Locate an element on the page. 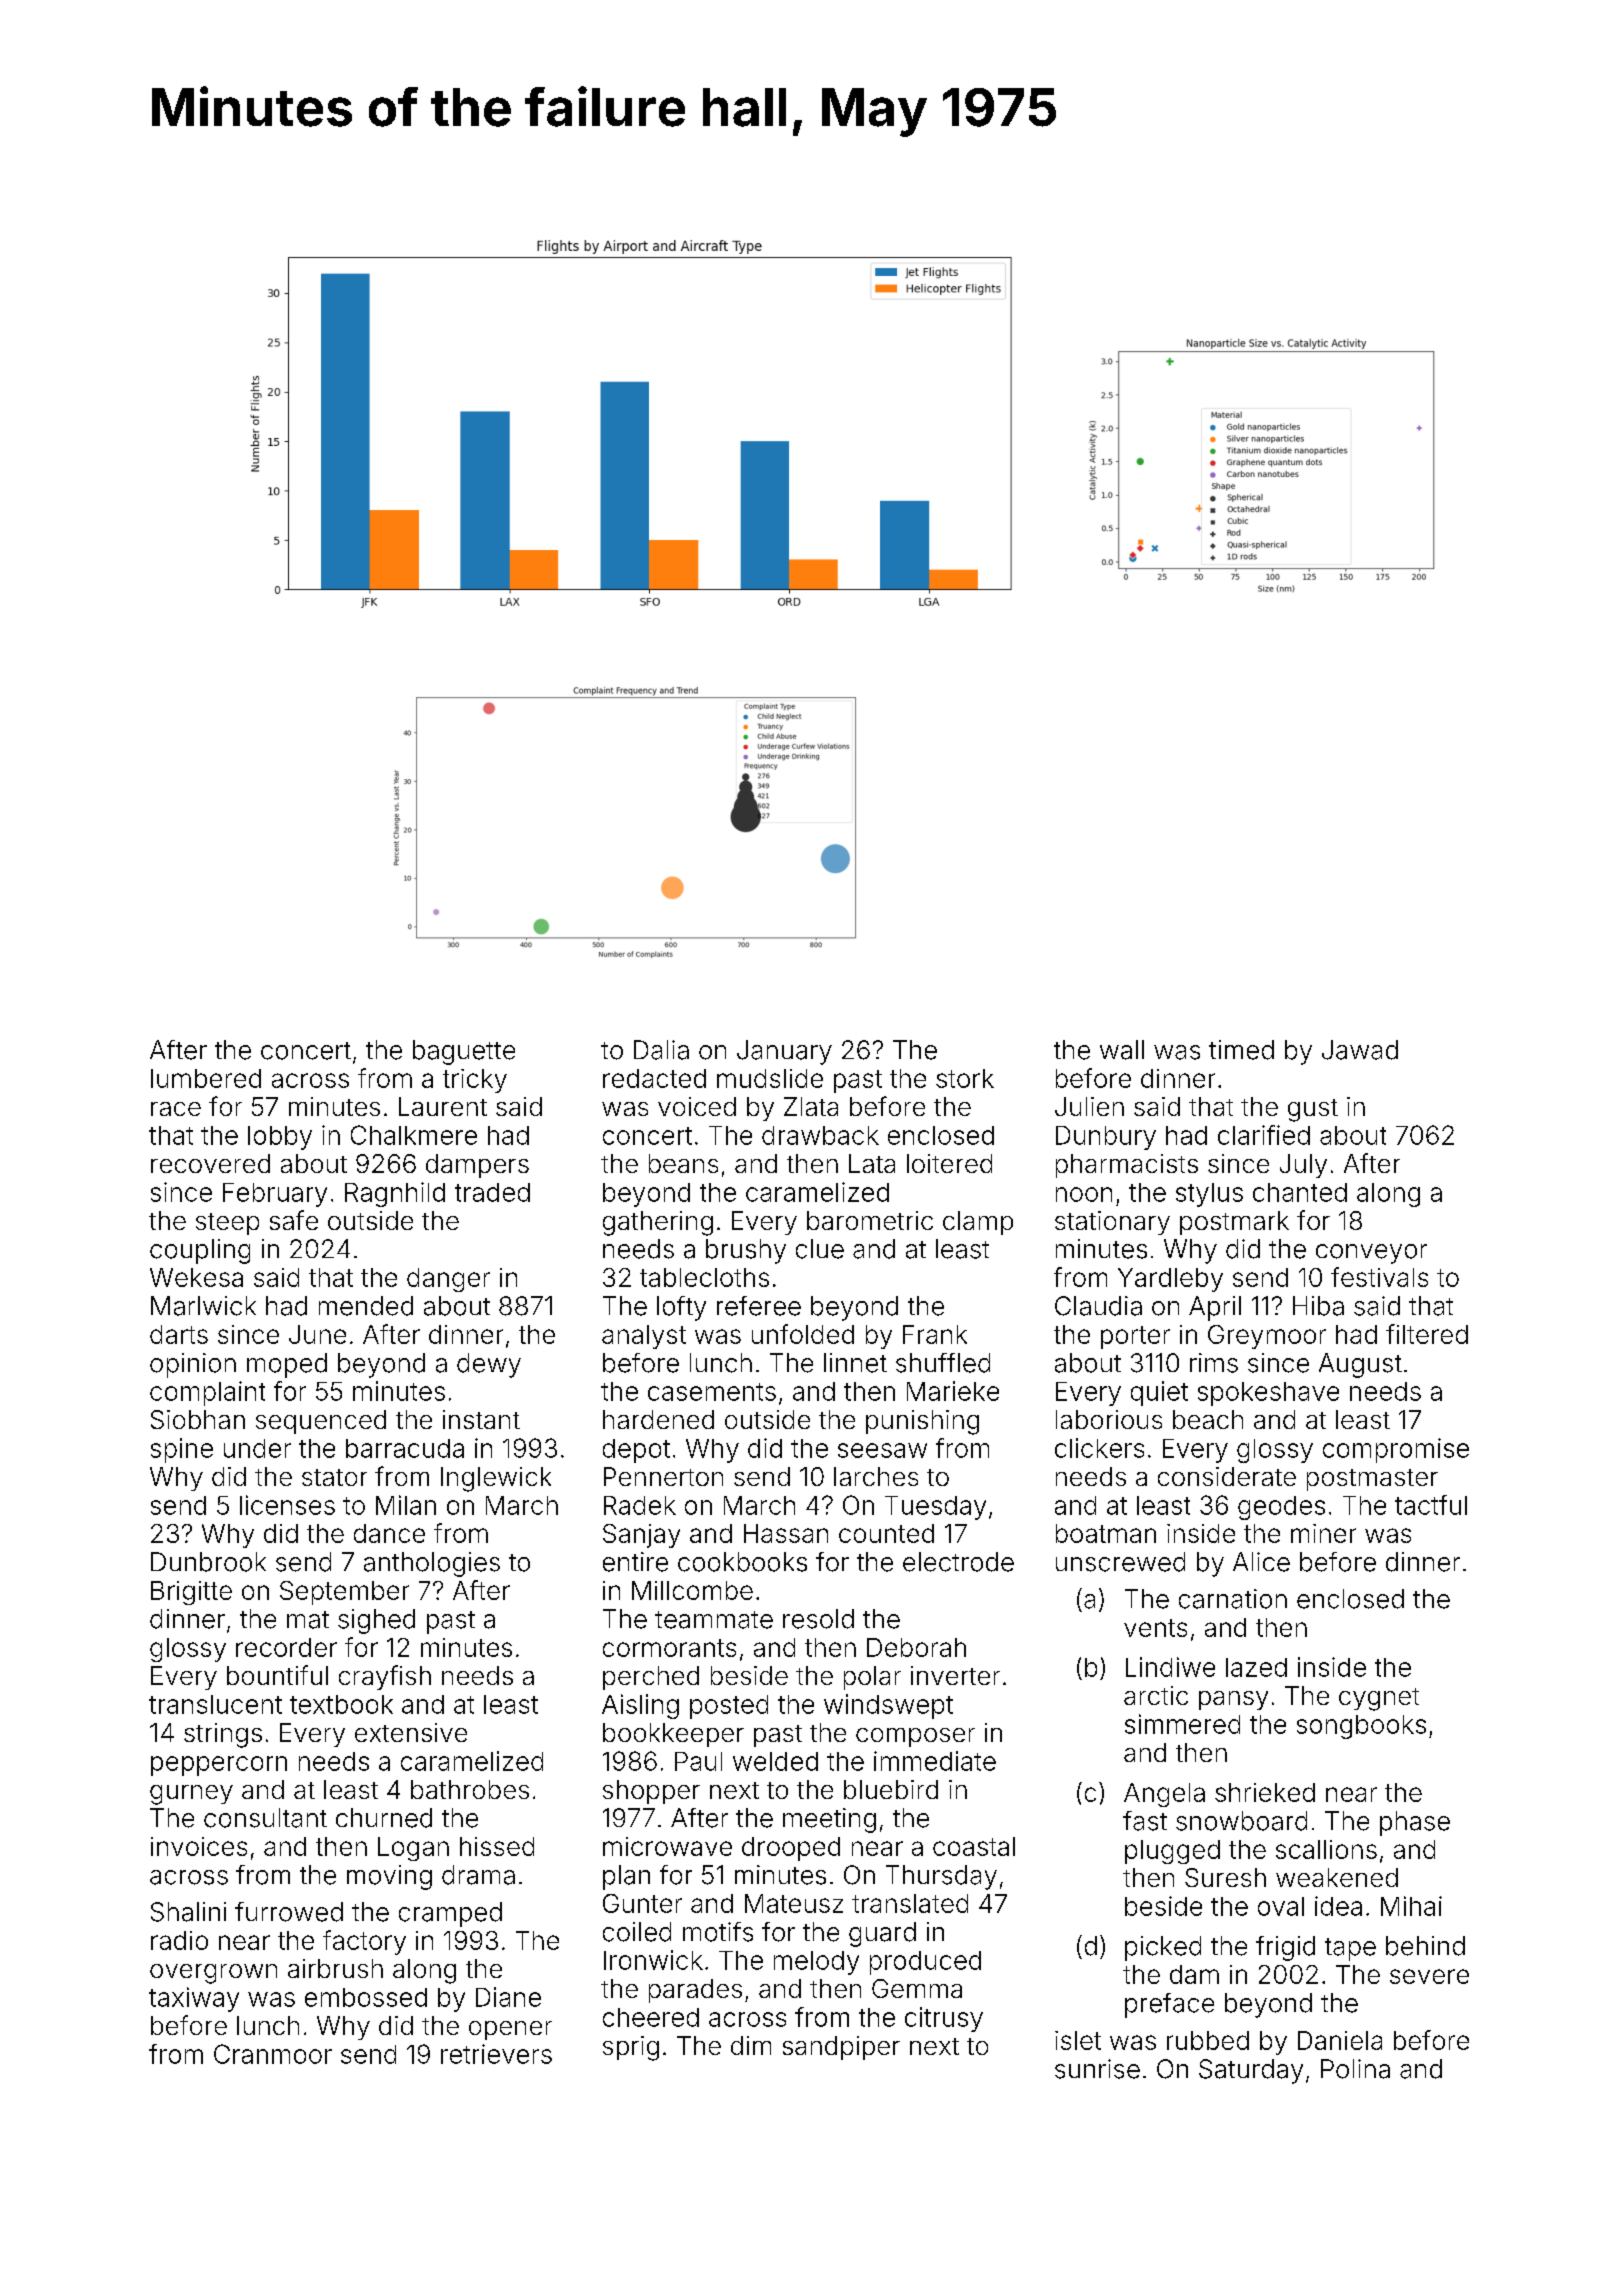 Image resolution: width=1620 pixels, height=2292 pixels. phase is located at coordinates (1415, 1823).
